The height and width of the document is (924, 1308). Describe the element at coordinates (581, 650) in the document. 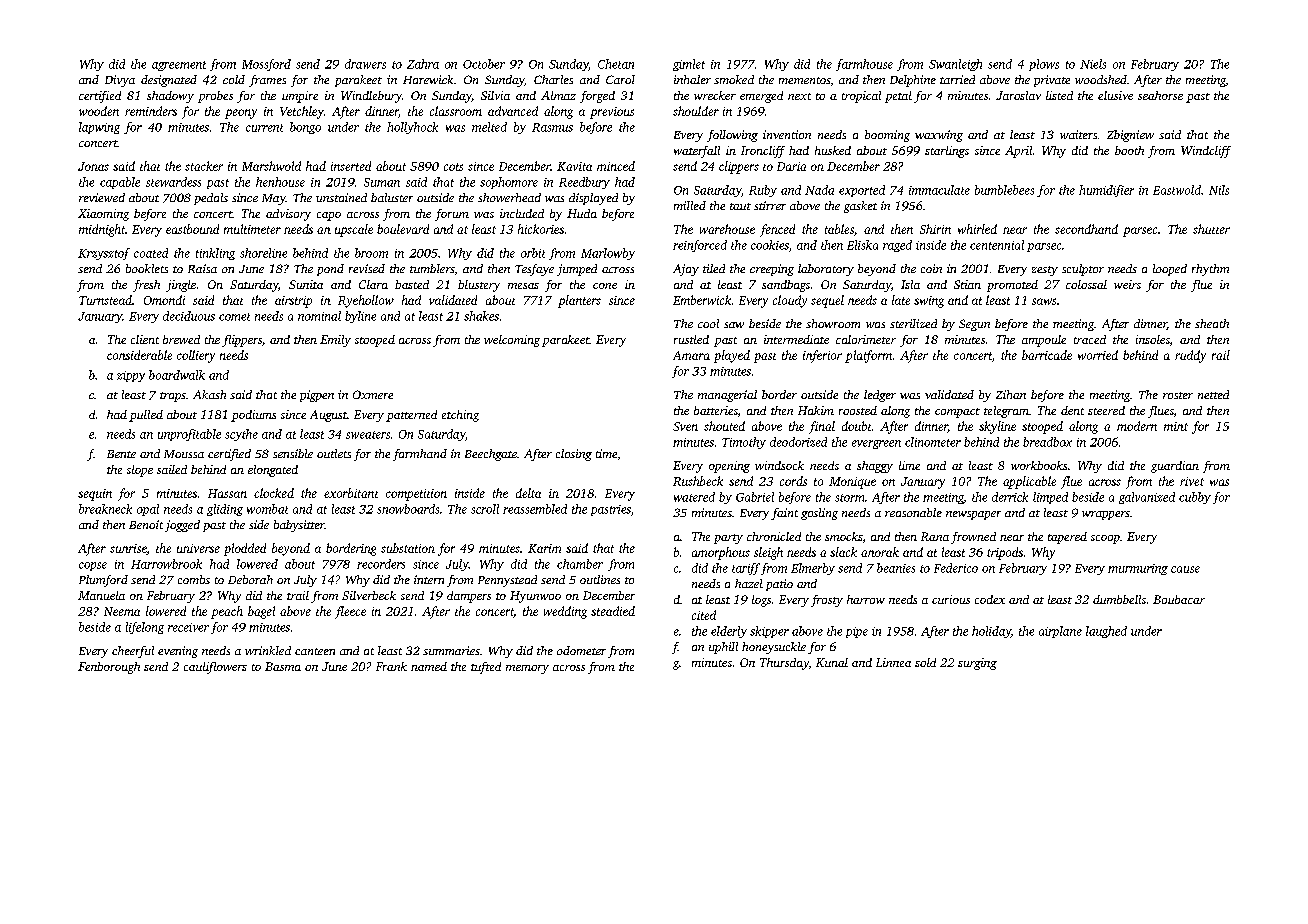

I see `odometer` at that location.
